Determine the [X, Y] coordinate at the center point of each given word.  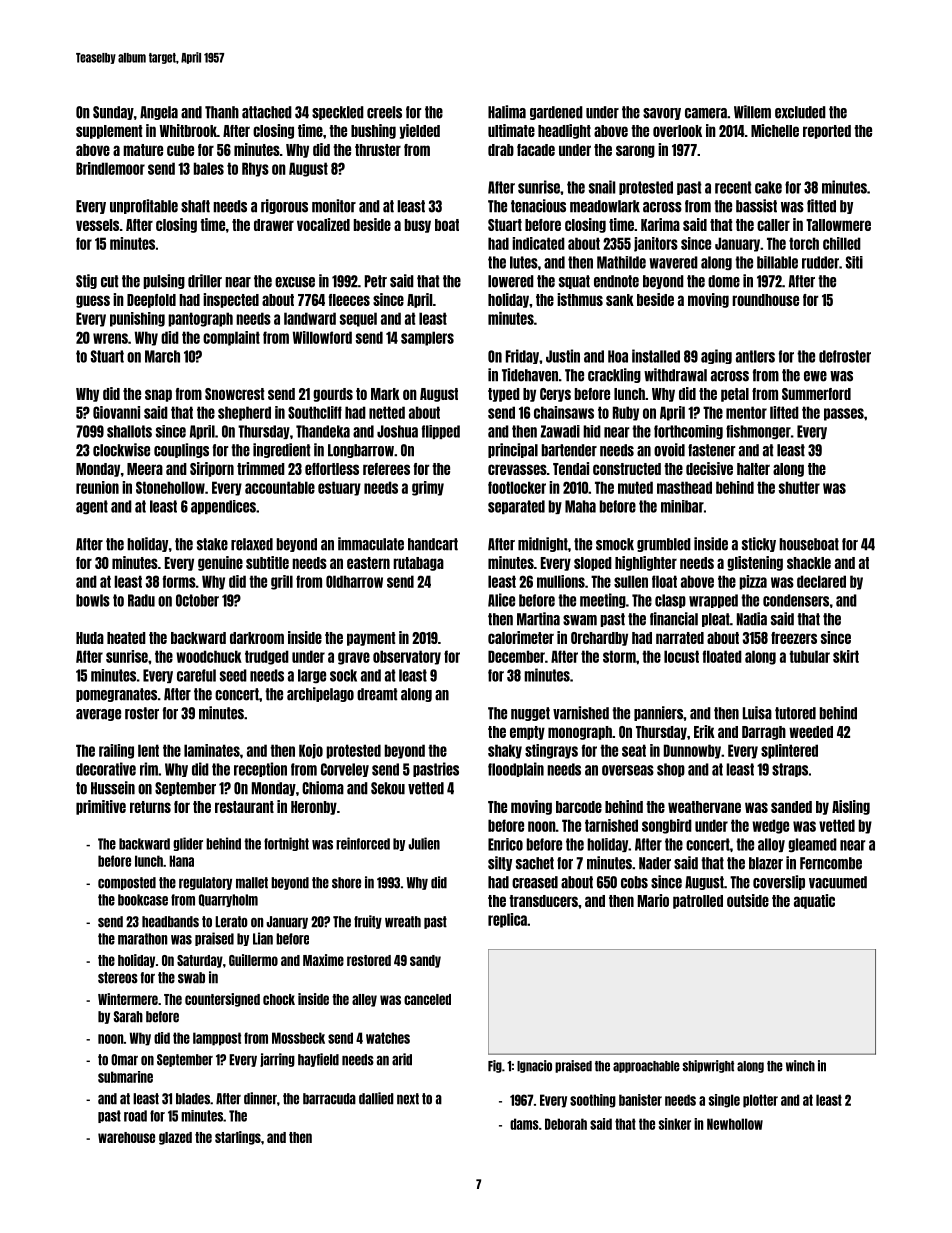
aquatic [814, 901]
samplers [427, 338]
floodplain [516, 769]
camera [706, 113]
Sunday [113, 113]
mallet [252, 883]
